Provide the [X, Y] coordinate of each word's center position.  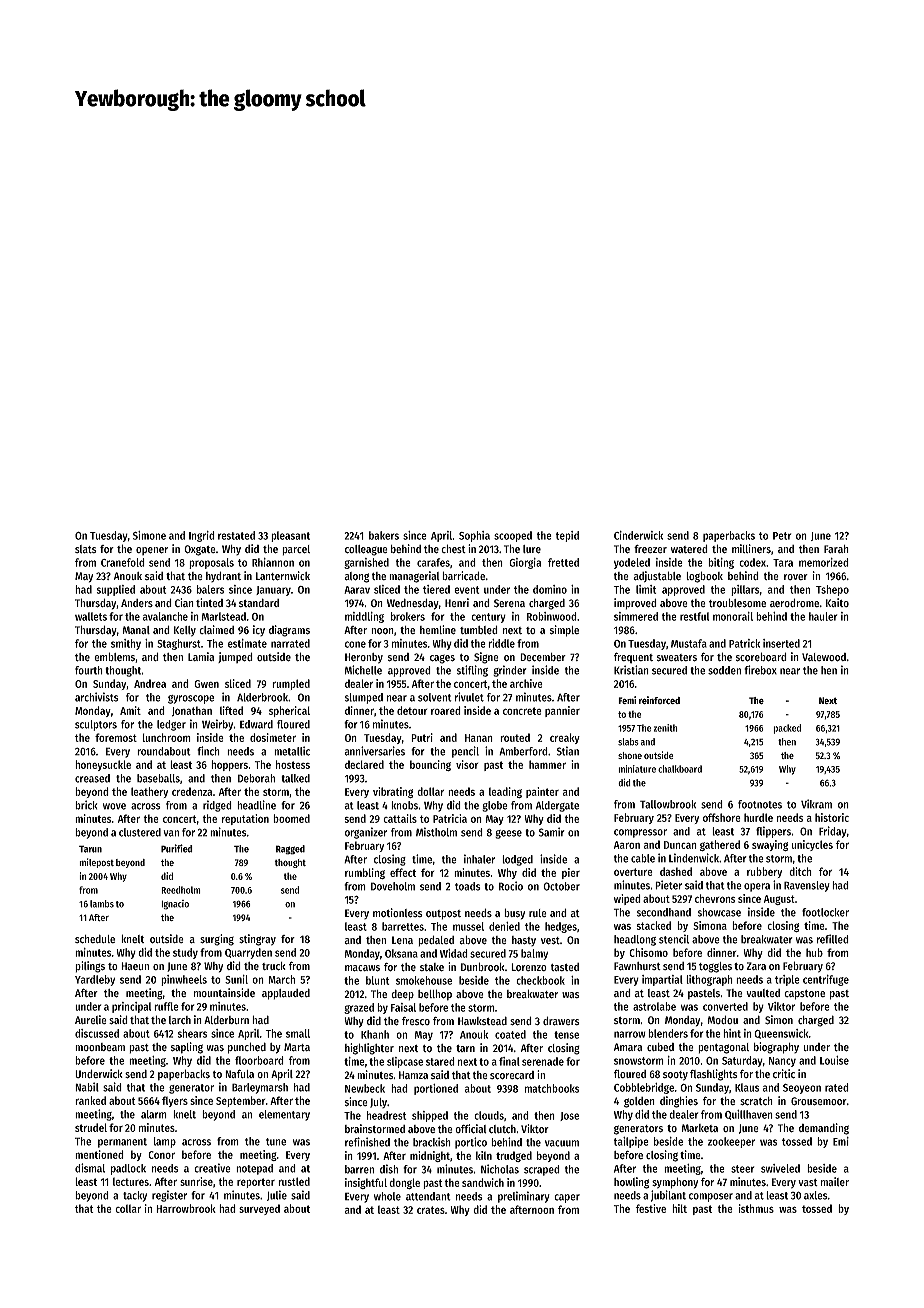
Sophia [474, 536]
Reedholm [181, 890]
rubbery [764, 872]
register [169, 1196]
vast [808, 1183]
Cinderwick [638, 535]
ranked [90, 1100]
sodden [724, 670]
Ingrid [202, 536]
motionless [398, 913]
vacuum [562, 1143]
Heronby [364, 658]
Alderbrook [262, 697]
